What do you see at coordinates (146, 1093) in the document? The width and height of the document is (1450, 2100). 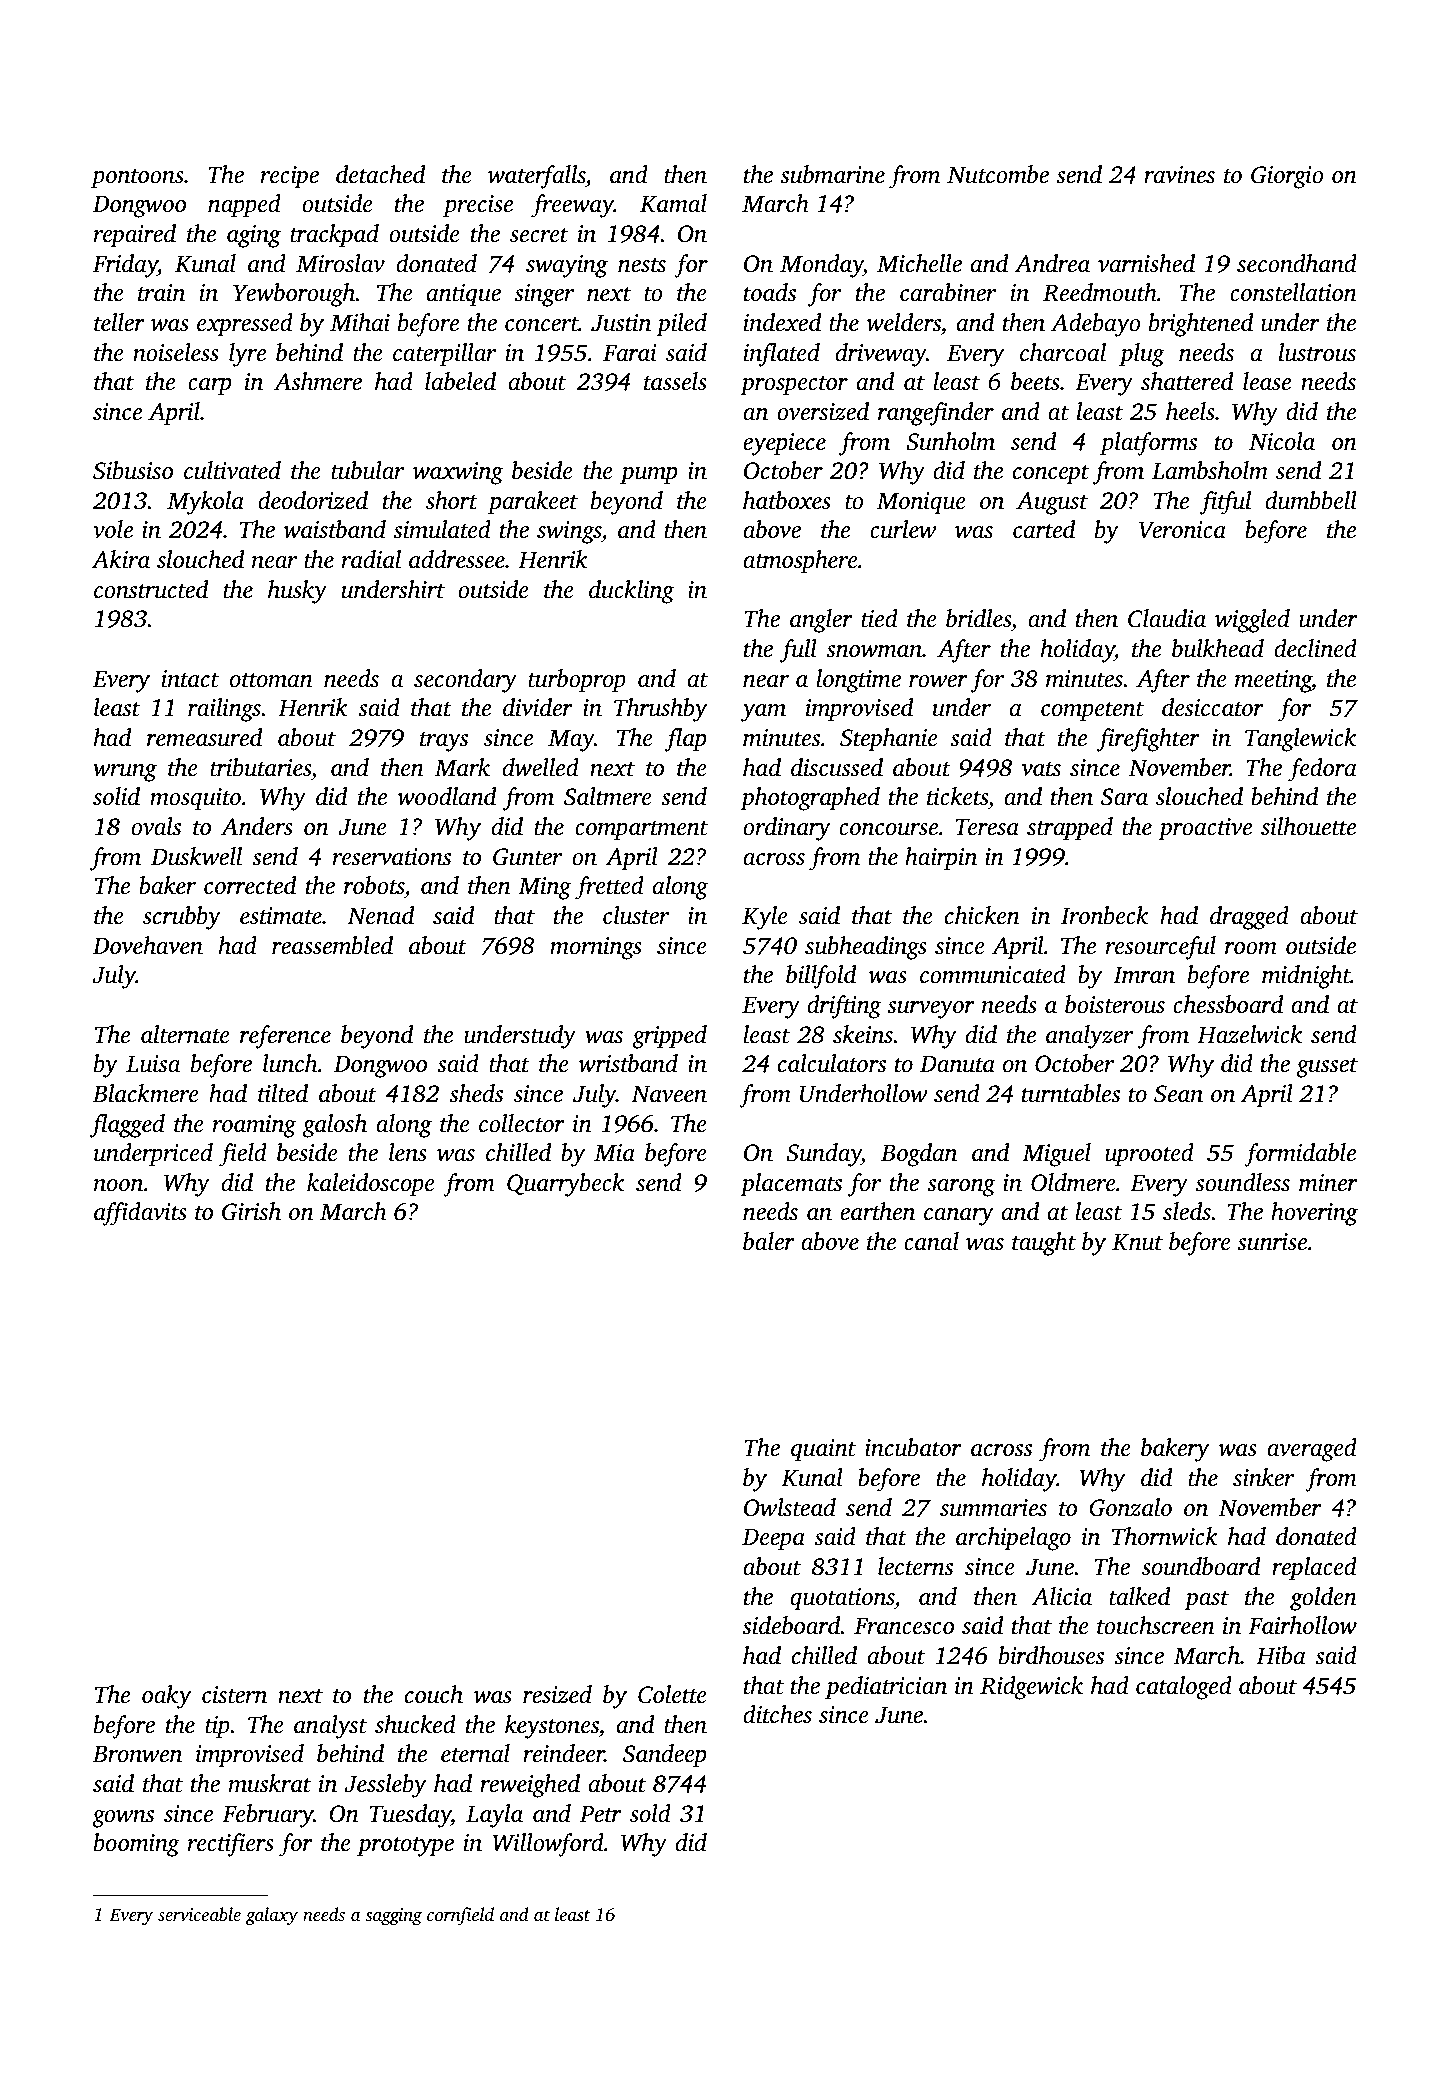 I see `Blackmere` at bounding box center [146, 1093].
